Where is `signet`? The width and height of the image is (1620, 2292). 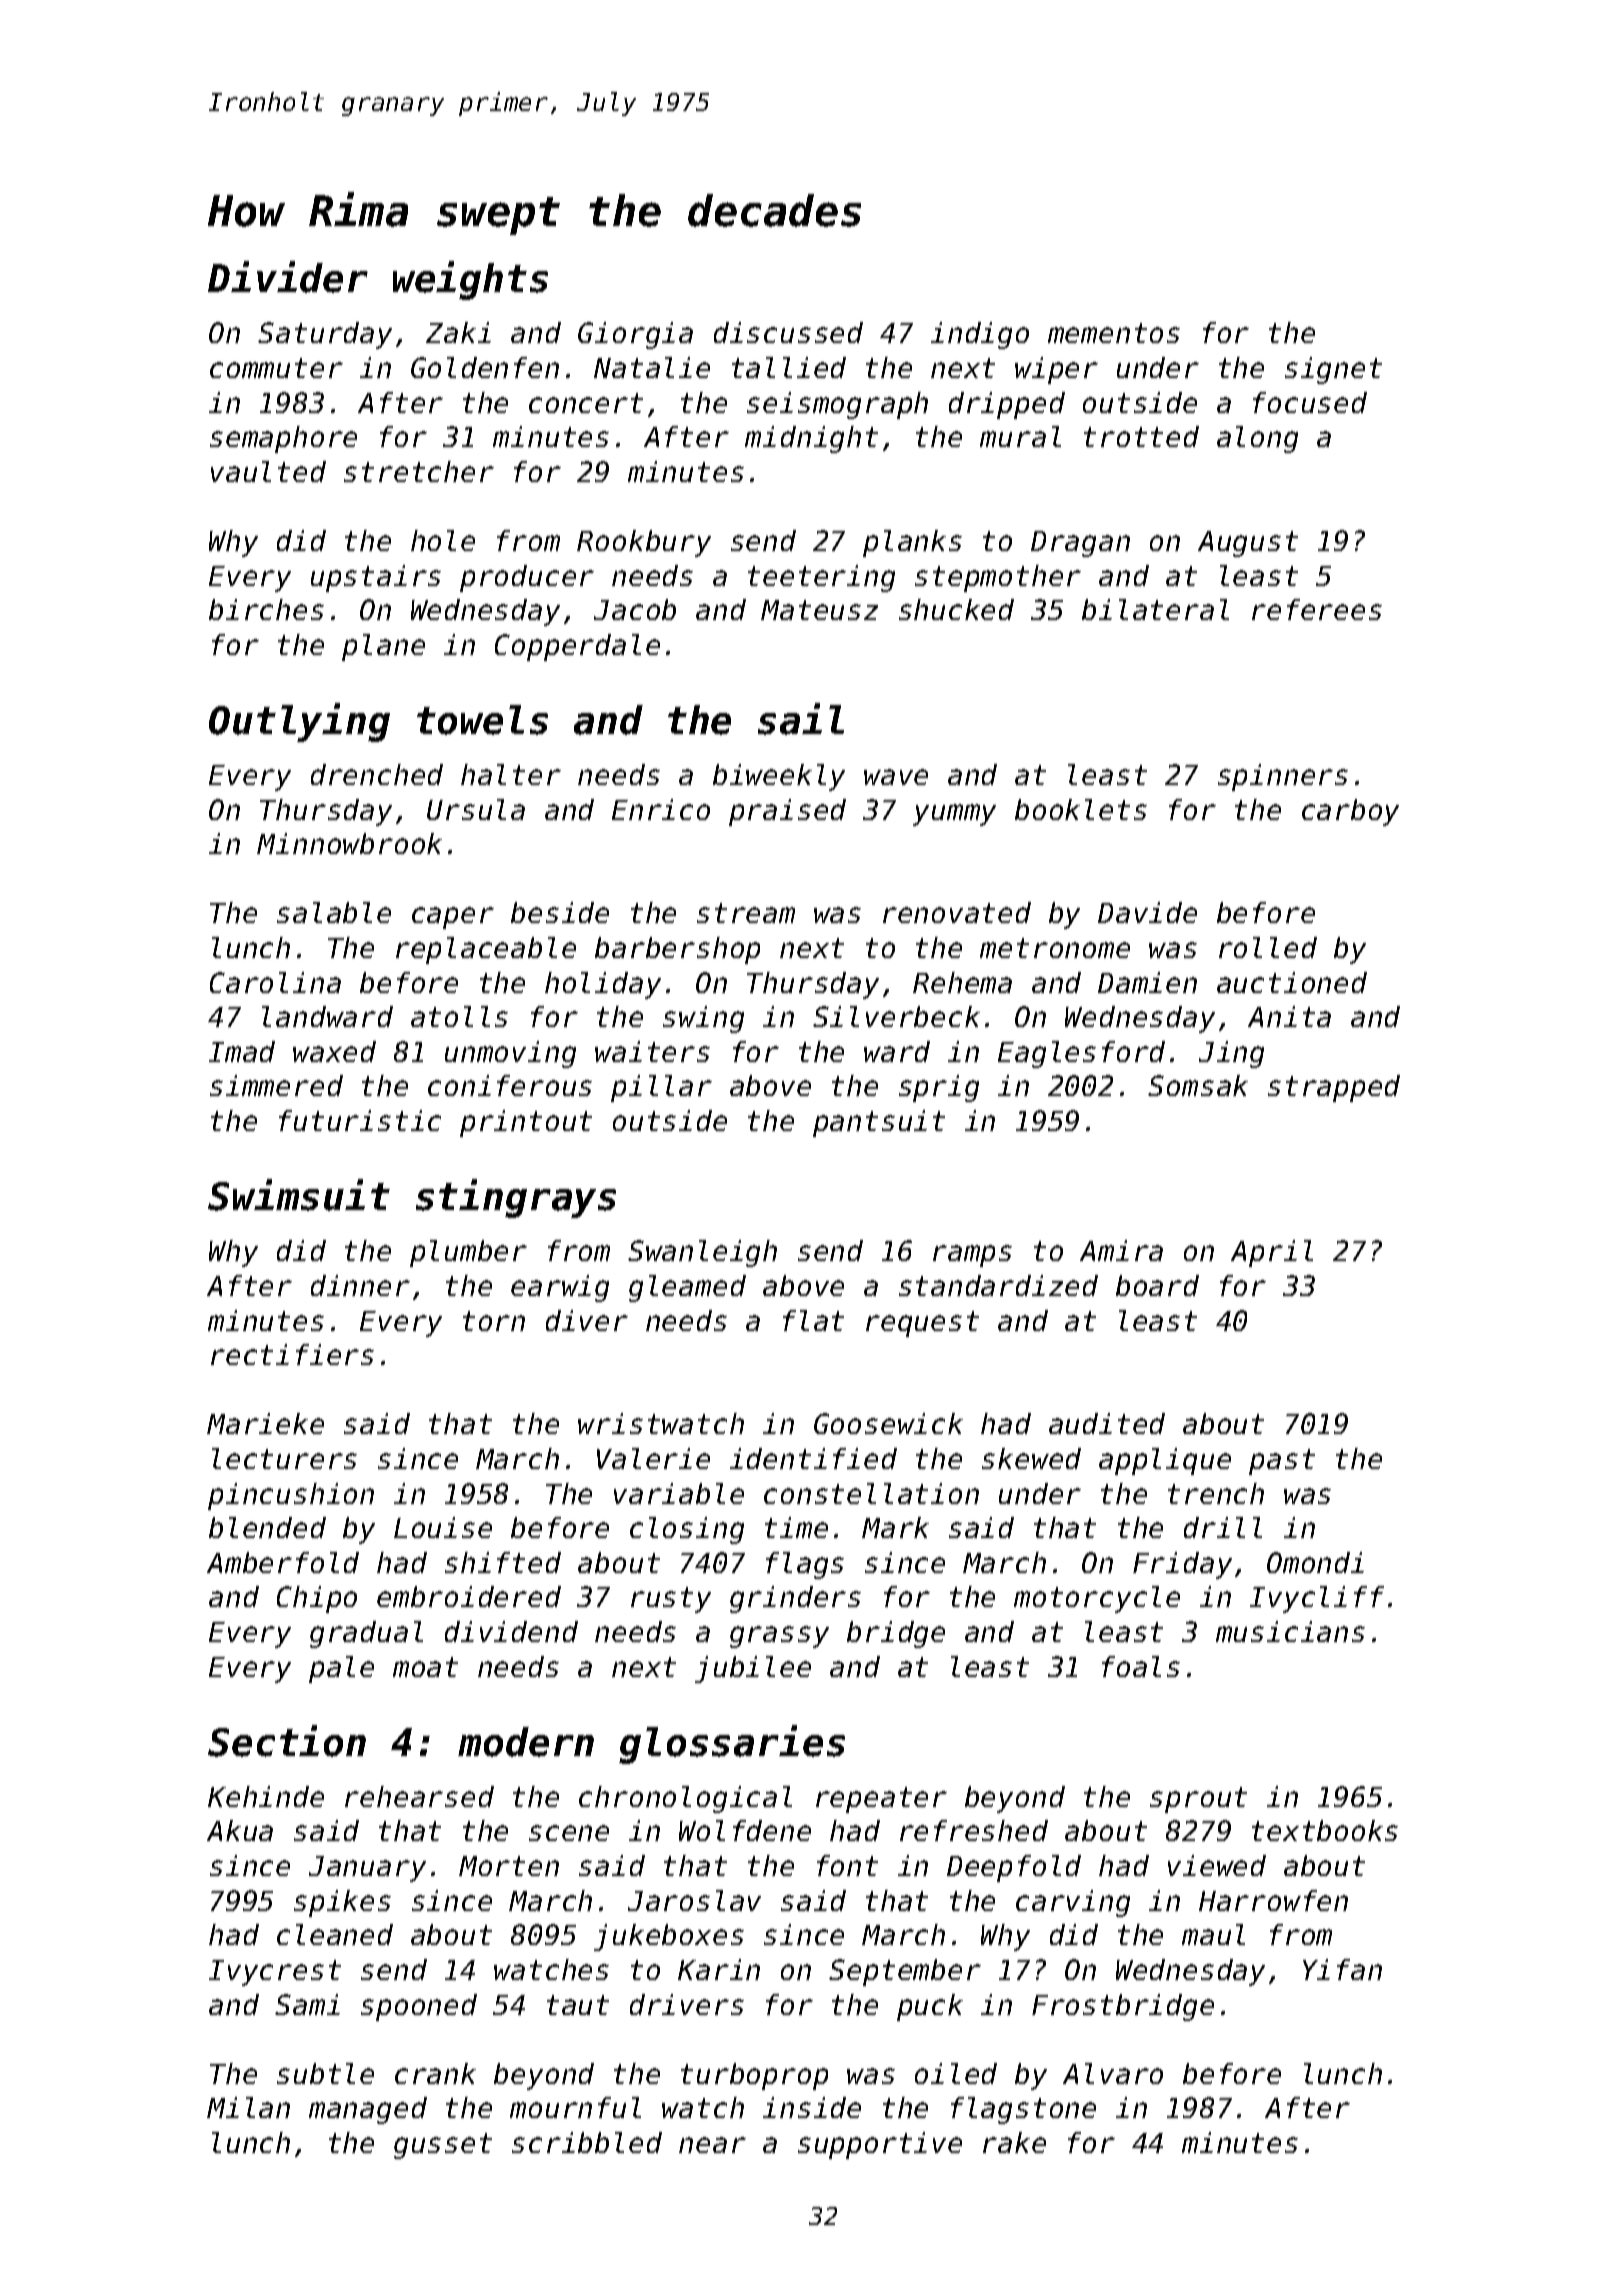
signet is located at coordinates (1333, 370).
